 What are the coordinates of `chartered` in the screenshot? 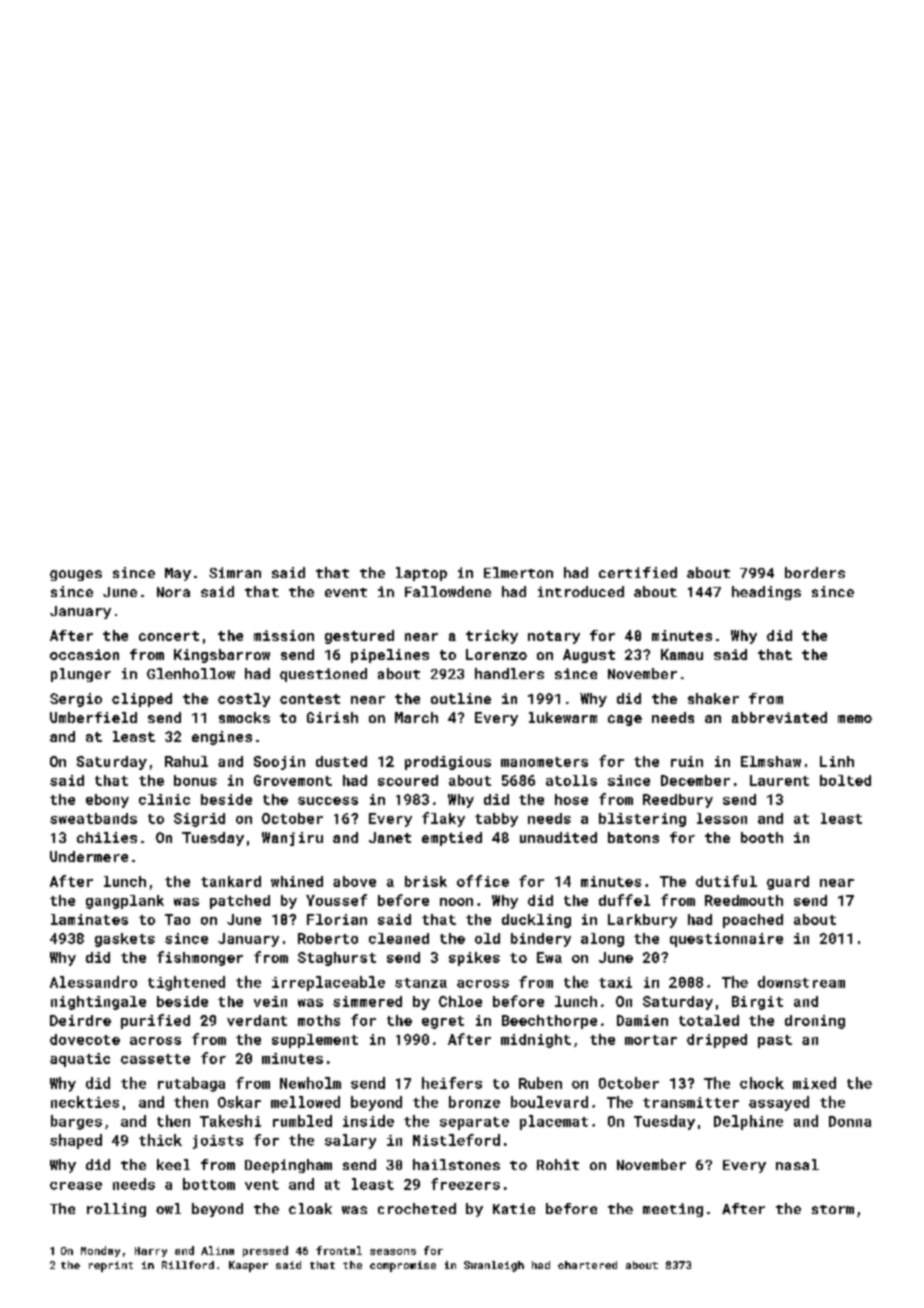 It's located at (587, 1265).
